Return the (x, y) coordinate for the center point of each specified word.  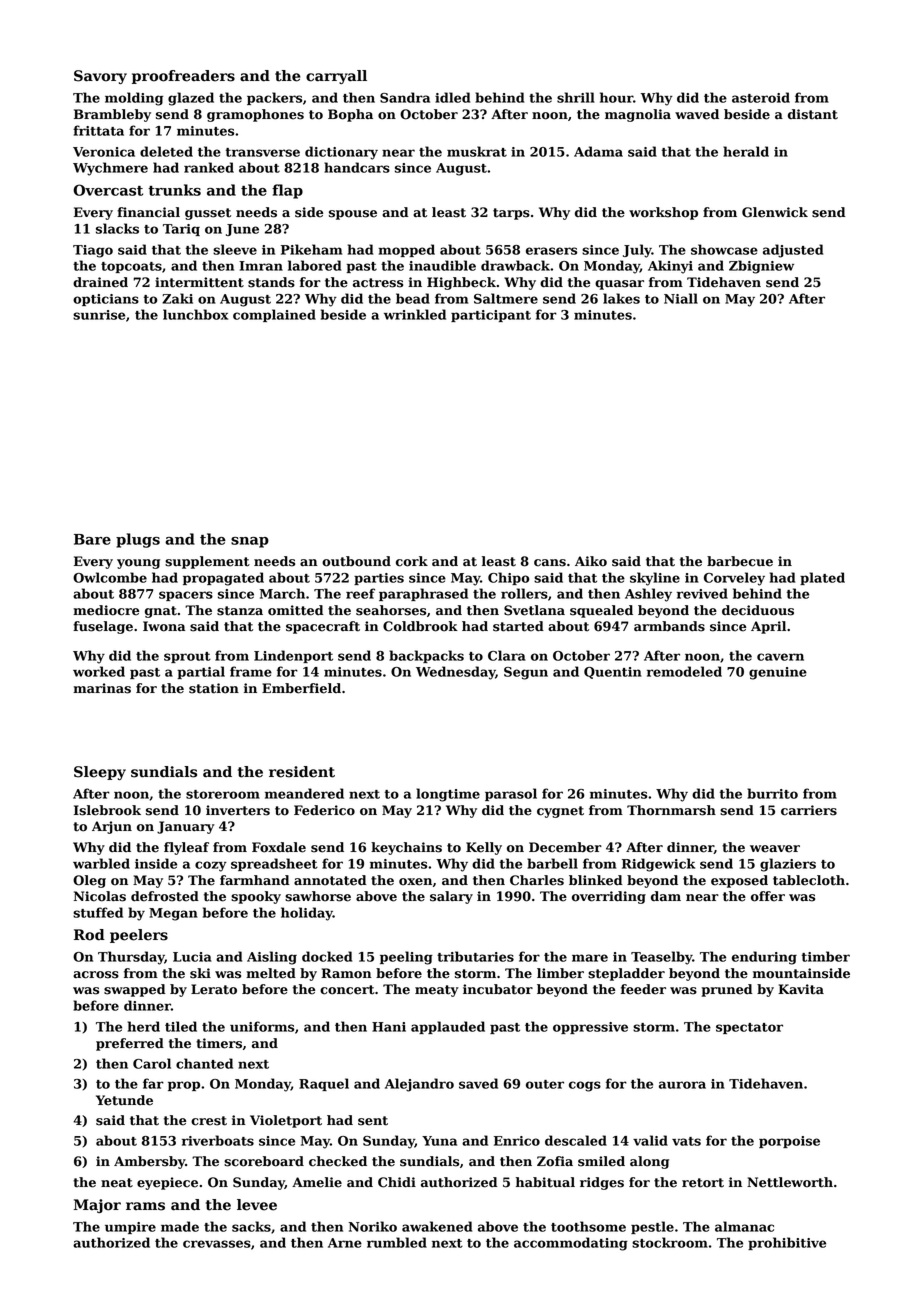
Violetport (286, 1121)
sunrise (99, 315)
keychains (406, 848)
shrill (576, 97)
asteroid (761, 97)
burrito (772, 793)
